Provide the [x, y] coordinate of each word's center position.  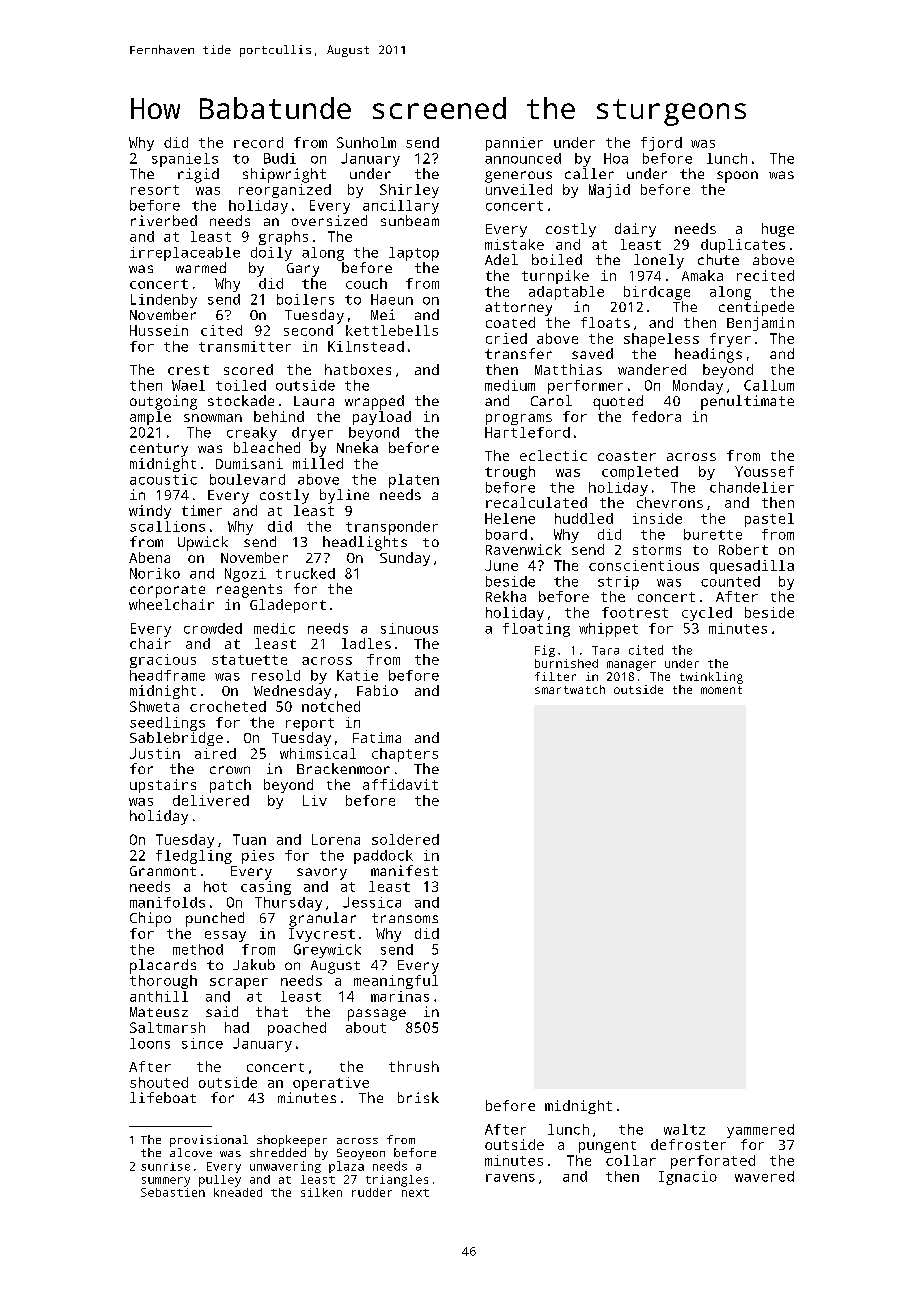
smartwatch [570, 689]
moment [721, 690]
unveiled [519, 189]
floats [605, 322]
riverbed [164, 220]
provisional [209, 1141]
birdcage [657, 293]
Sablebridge [176, 739]
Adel [501, 259]
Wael [188, 385]
